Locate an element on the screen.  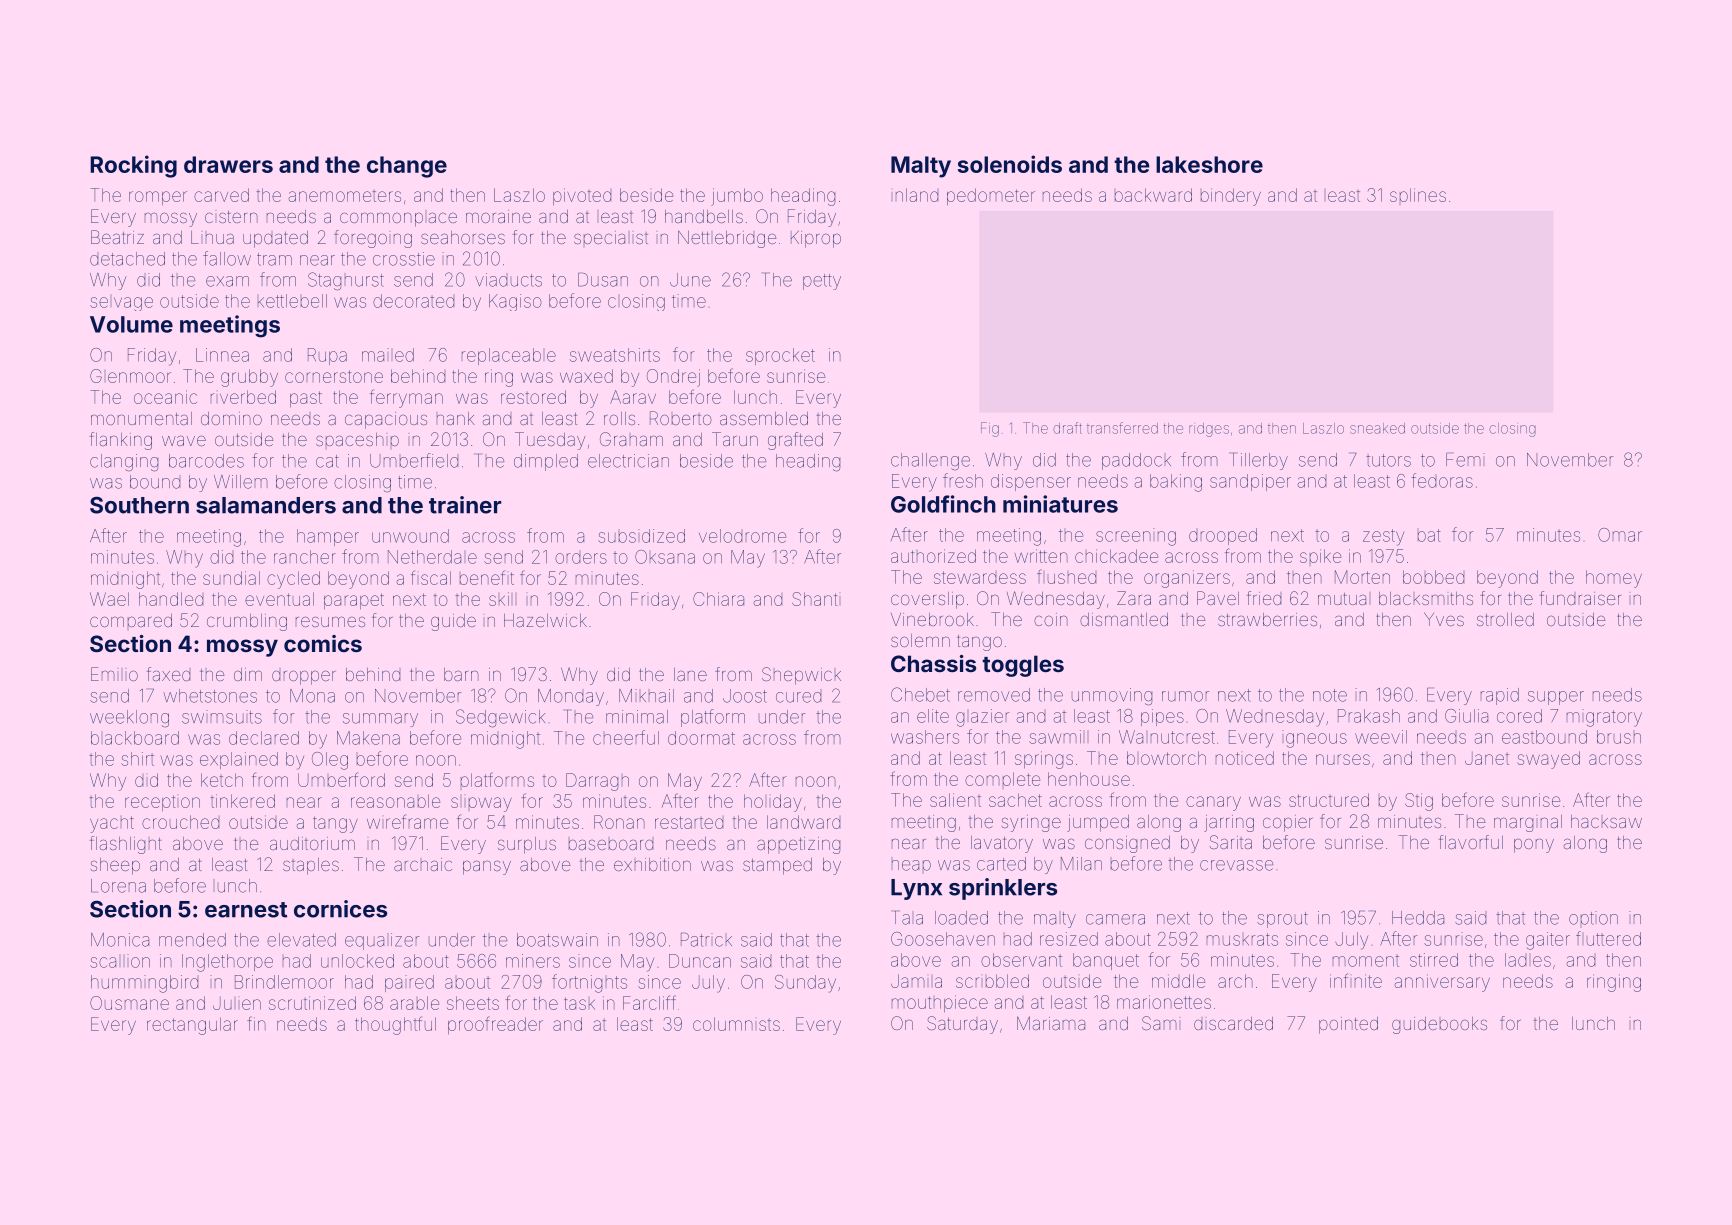
supper is located at coordinates (1556, 698).
